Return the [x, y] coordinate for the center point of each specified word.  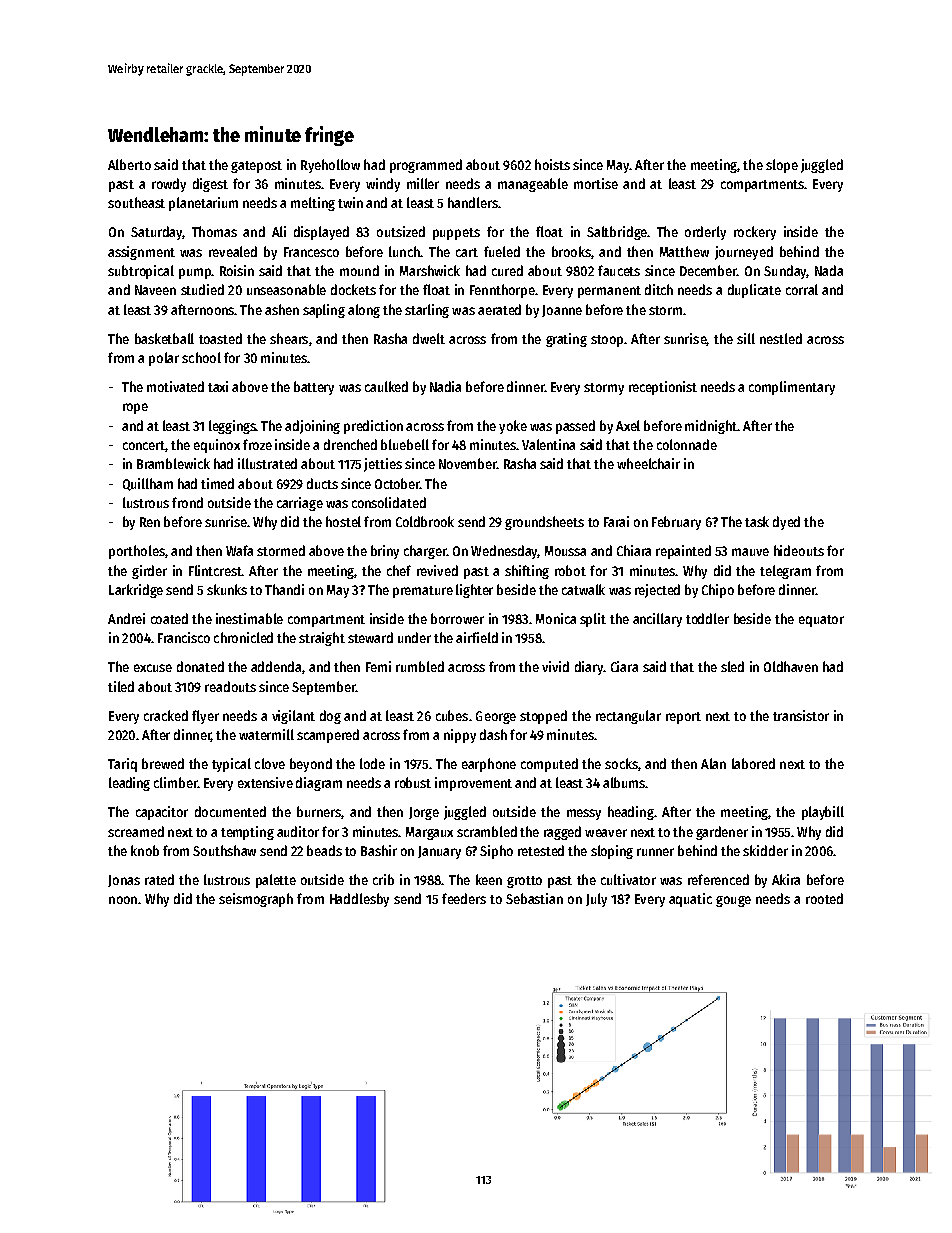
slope [782, 166]
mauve [750, 552]
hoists [552, 164]
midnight [711, 427]
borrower [457, 618]
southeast [136, 202]
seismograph [256, 900]
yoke [513, 427]
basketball [164, 338]
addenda [276, 666]
